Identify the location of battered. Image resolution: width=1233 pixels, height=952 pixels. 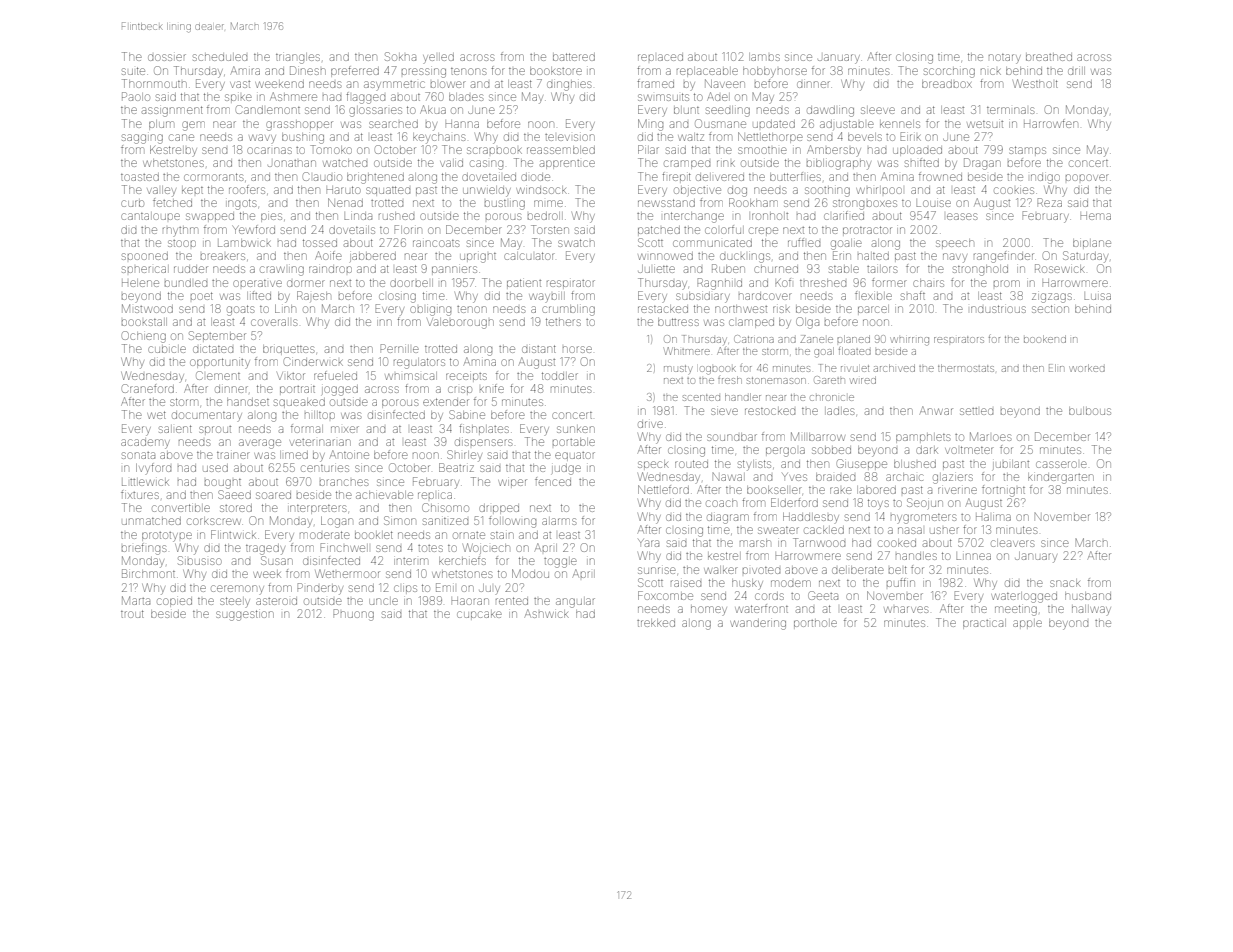
(574, 57).
